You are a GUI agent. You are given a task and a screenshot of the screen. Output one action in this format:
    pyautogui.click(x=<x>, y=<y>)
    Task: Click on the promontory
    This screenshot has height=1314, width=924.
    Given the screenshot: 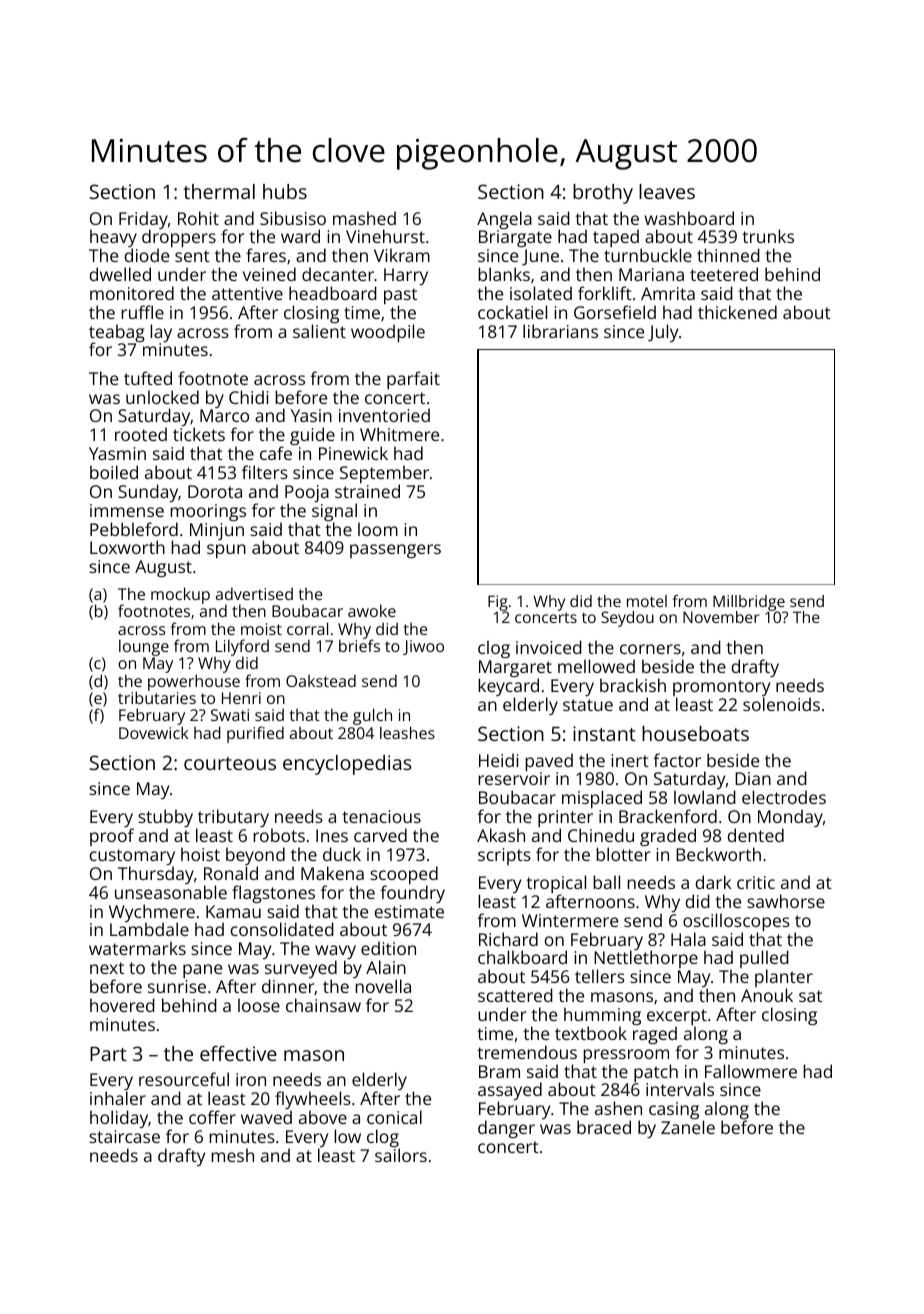 What is the action you would take?
    pyautogui.click(x=721, y=688)
